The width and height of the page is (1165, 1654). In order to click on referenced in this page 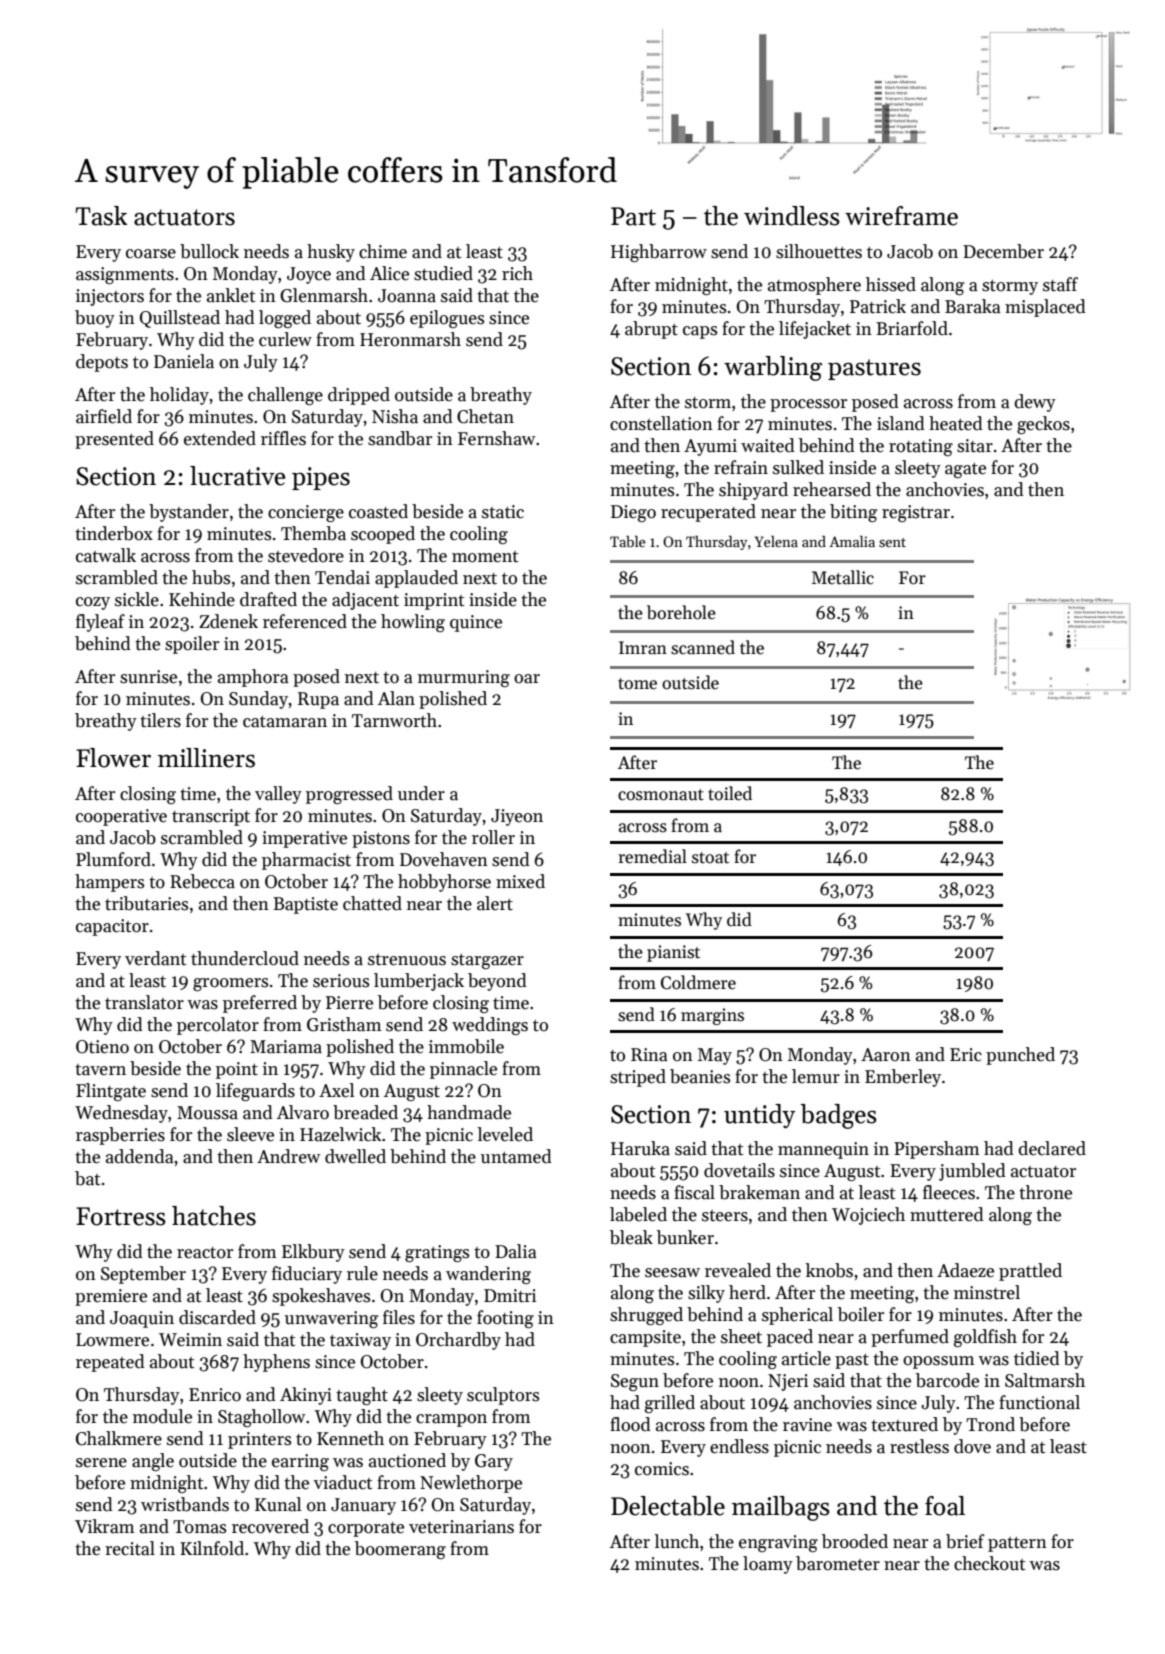, I will do `click(305, 621)`.
